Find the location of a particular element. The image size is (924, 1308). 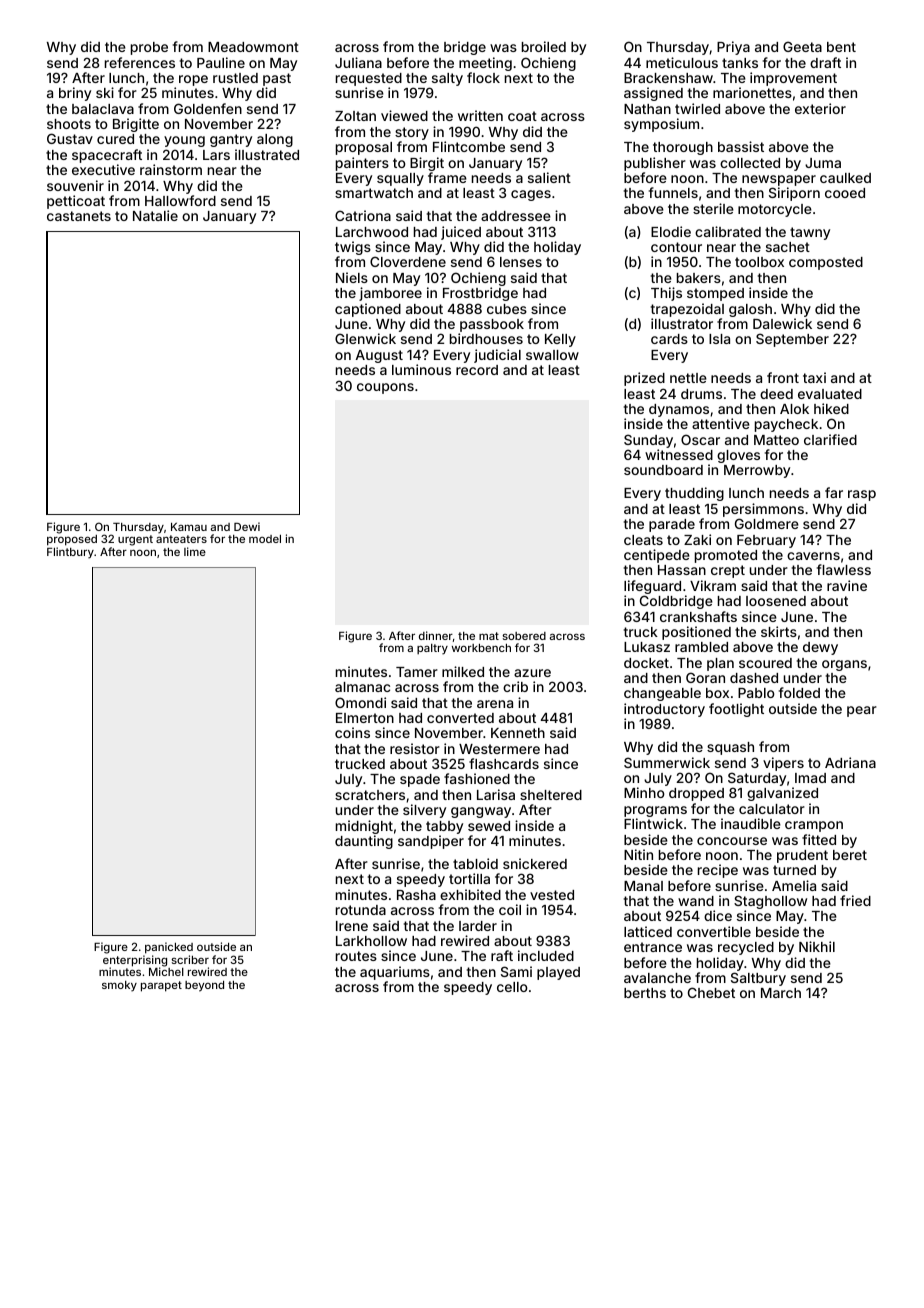

cello is located at coordinates (512, 987).
